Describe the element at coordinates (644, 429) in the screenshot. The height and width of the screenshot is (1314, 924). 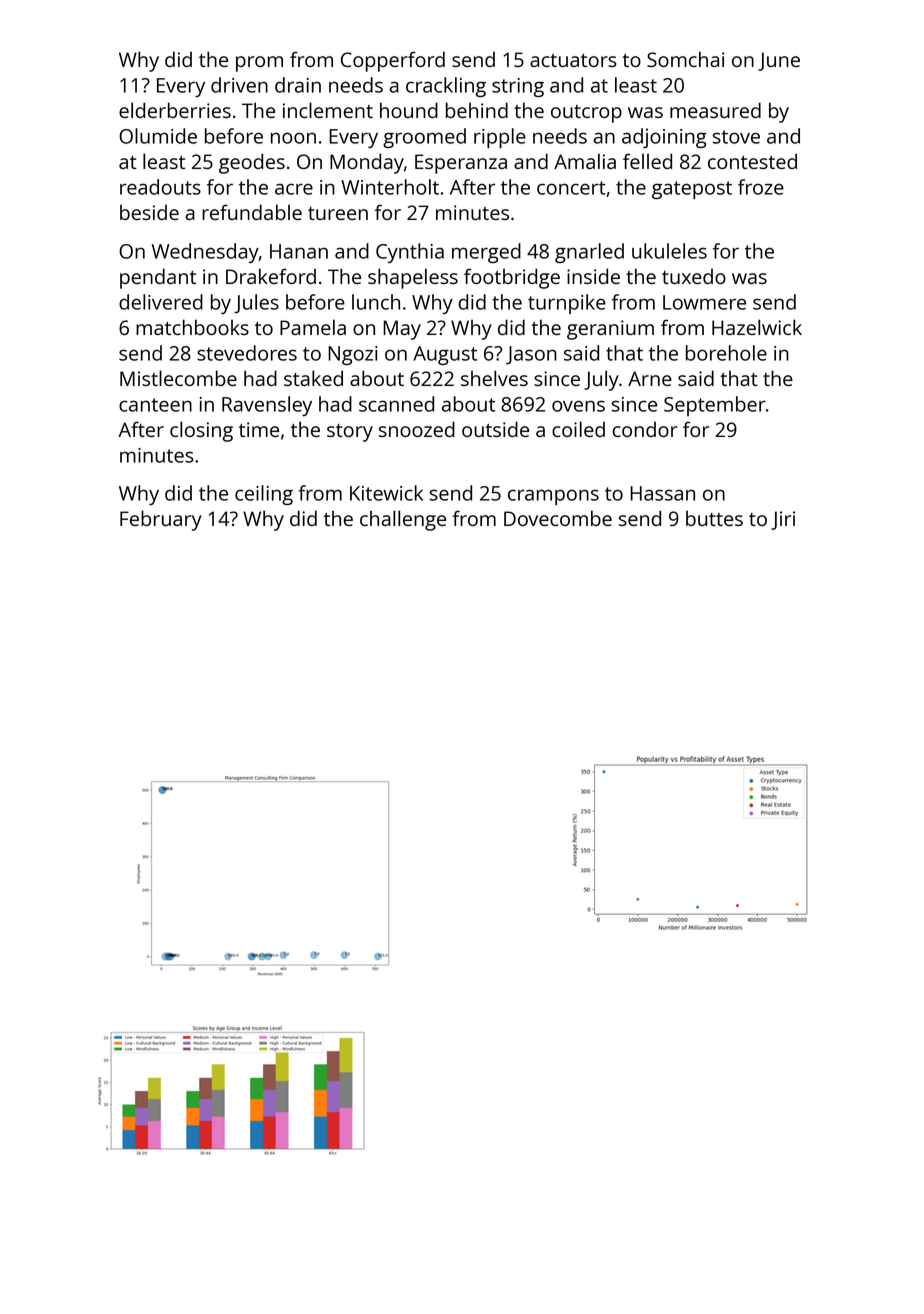
I see `condor` at that location.
